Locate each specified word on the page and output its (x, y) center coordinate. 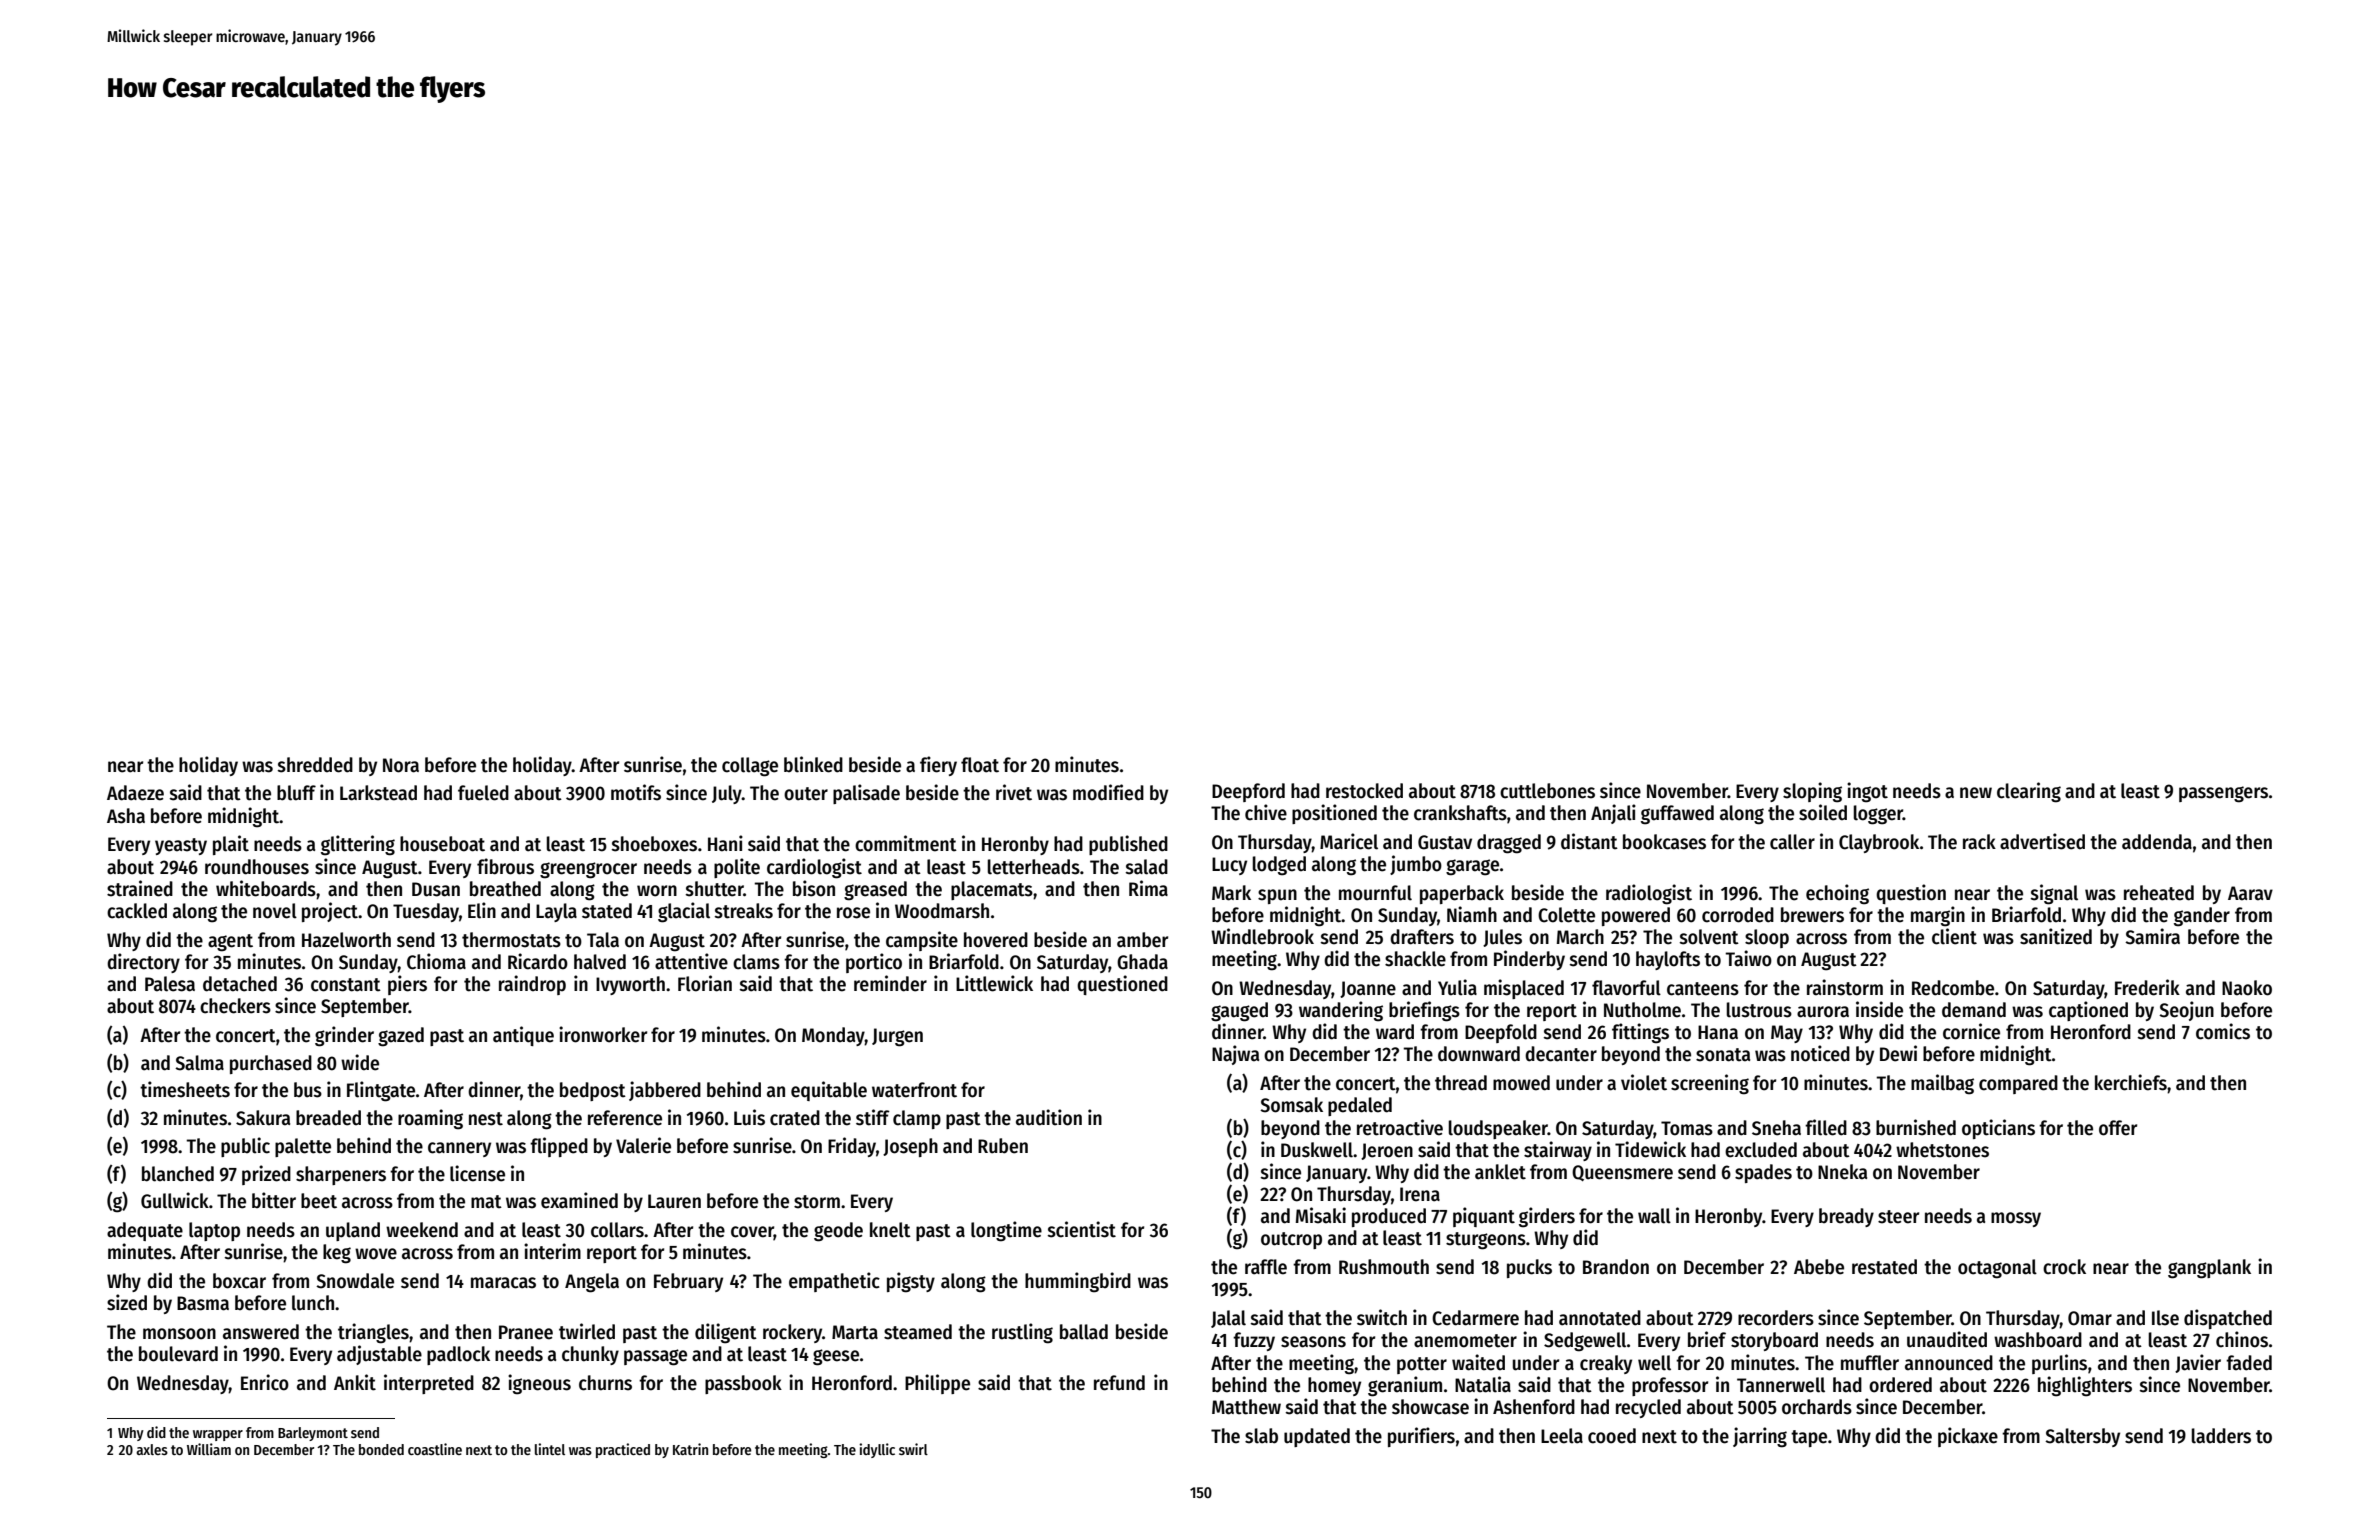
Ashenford (1534, 1407)
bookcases (1664, 842)
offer (2118, 1128)
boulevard (178, 1354)
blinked (813, 764)
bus (308, 1090)
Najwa (1235, 1055)
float (980, 765)
